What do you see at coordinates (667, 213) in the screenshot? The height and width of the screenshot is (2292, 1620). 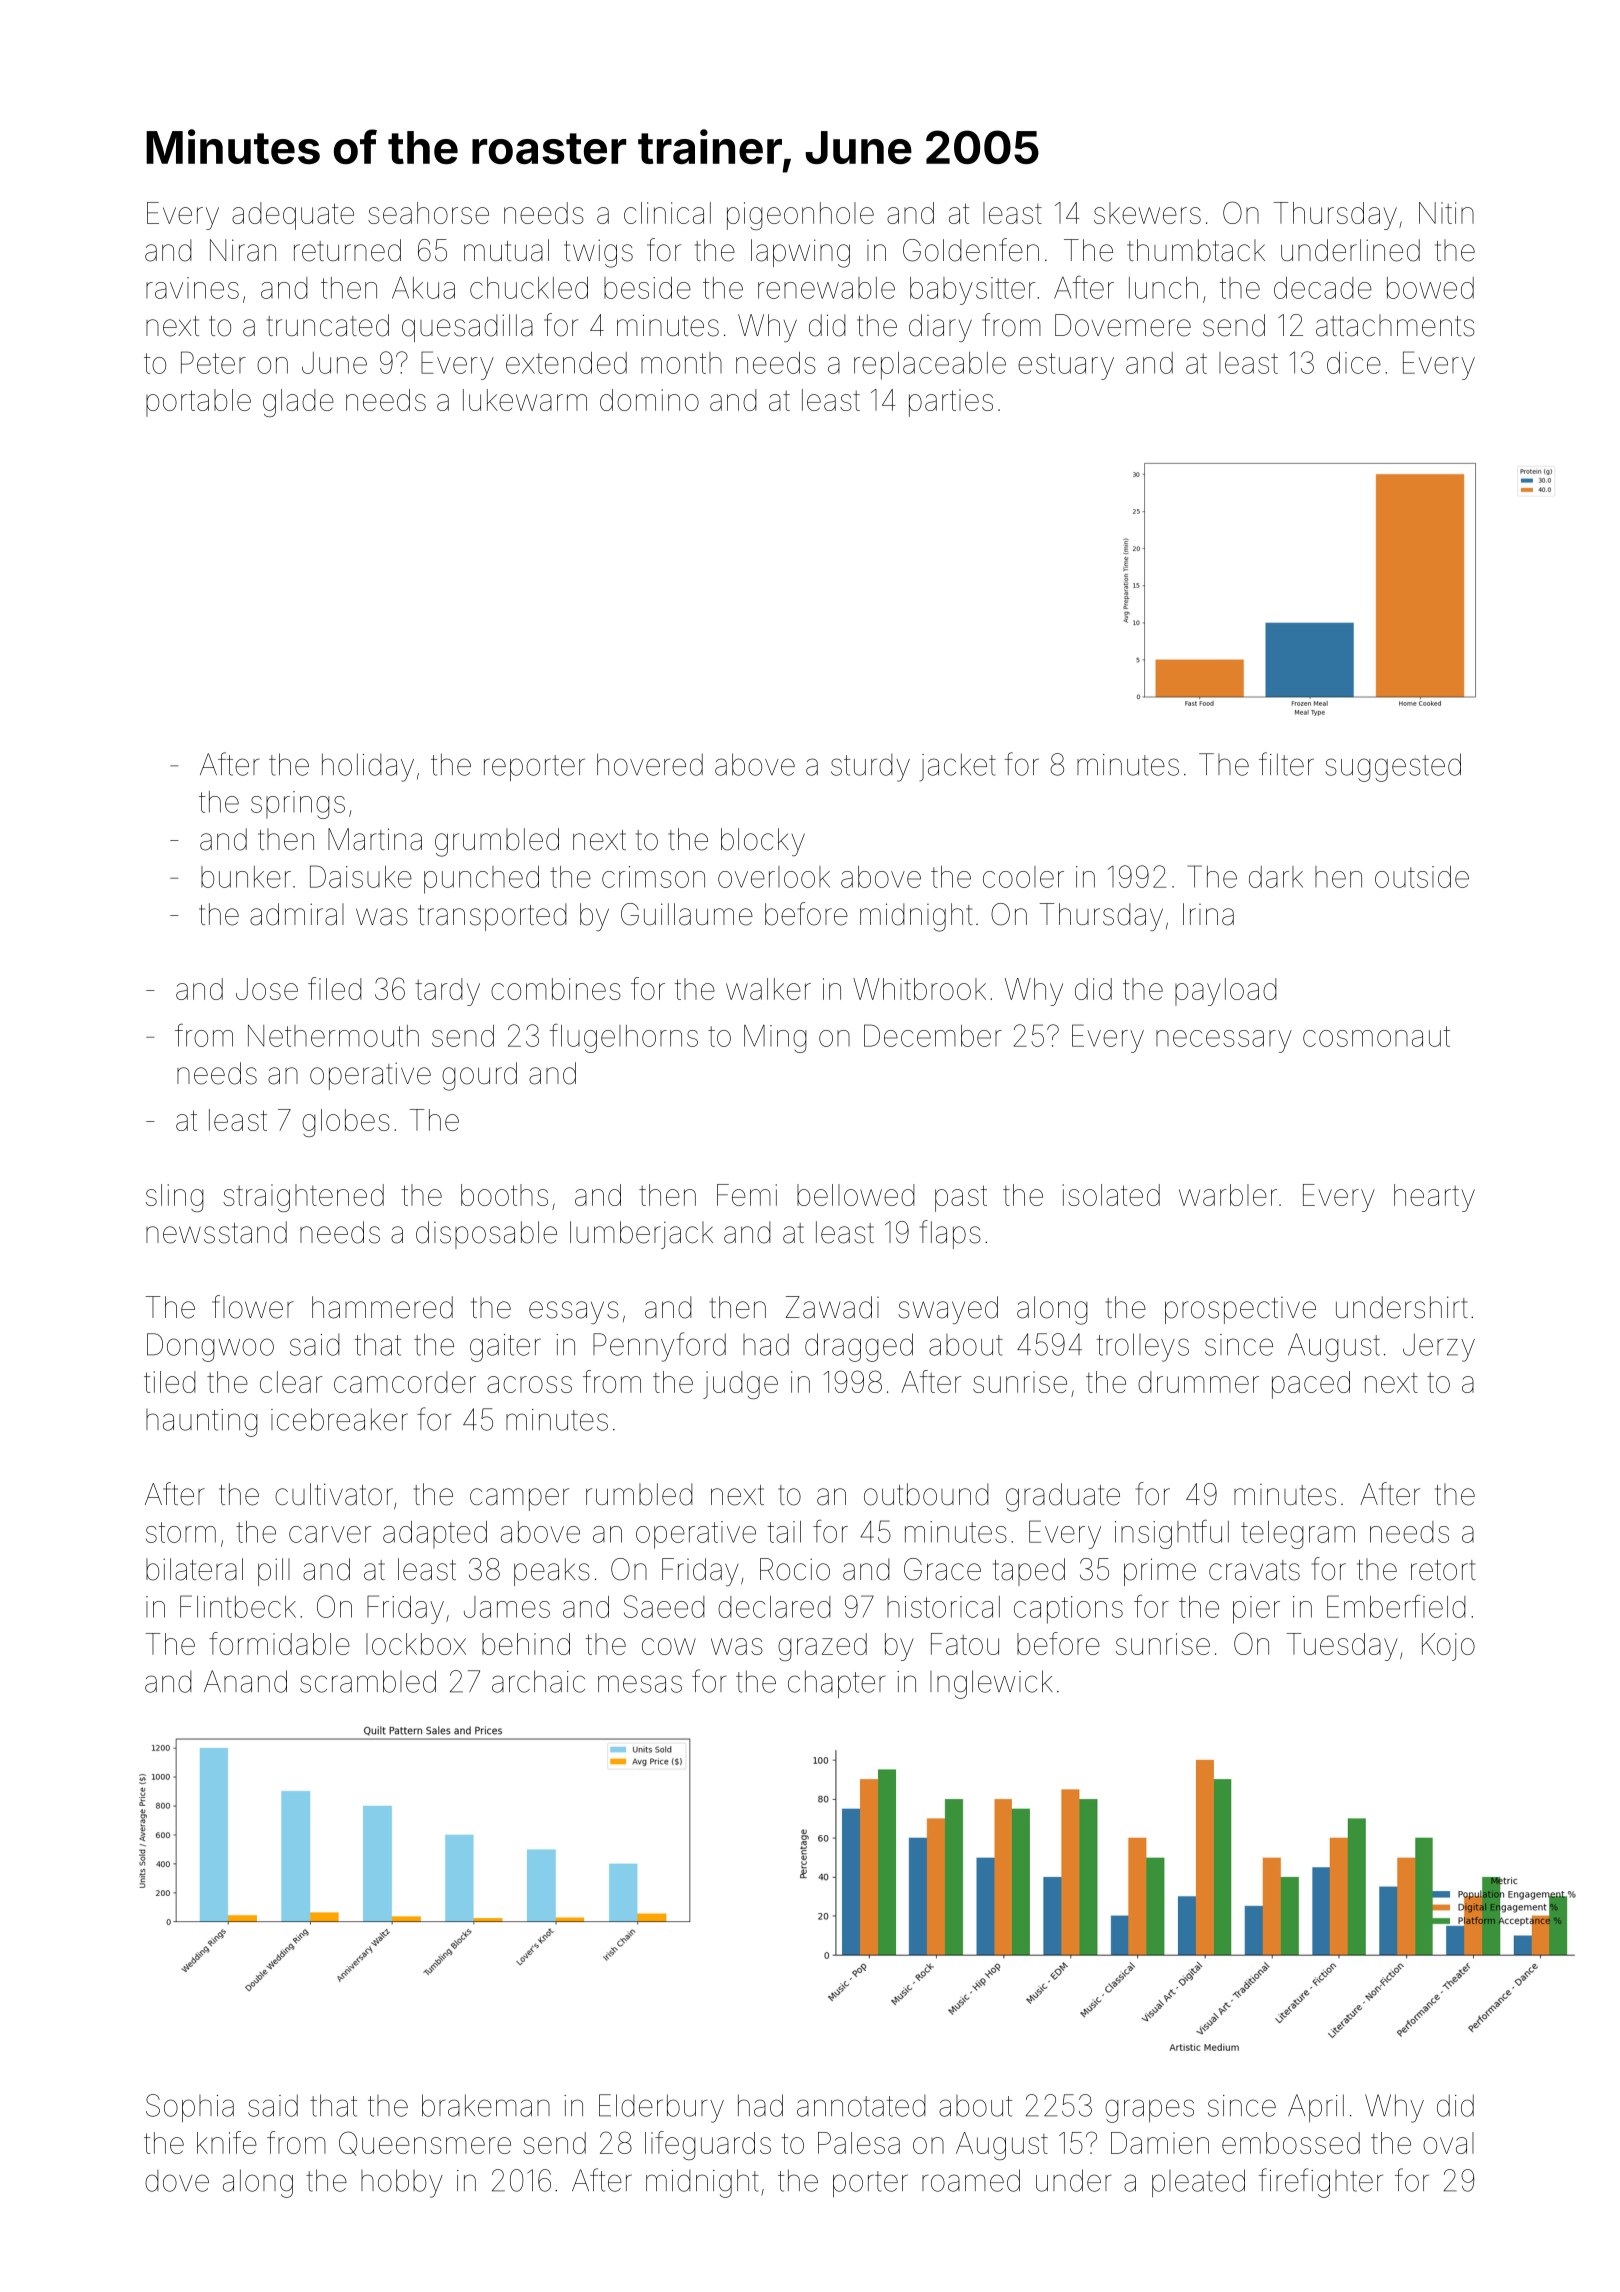 I see `clinical` at bounding box center [667, 213].
